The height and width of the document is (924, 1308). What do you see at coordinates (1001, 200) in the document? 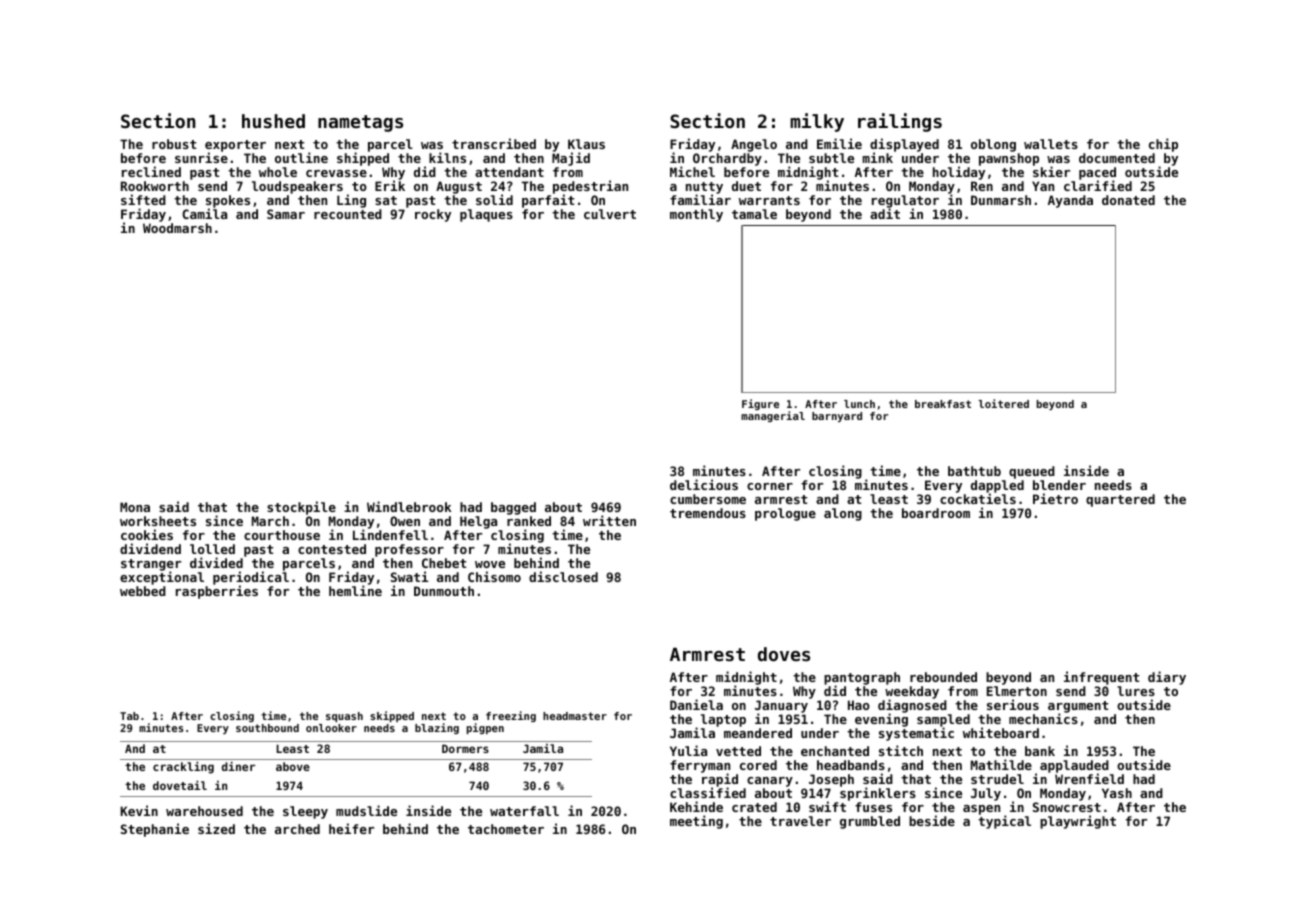
I see `Dunmarsh` at bounding box center [1001, 200].
